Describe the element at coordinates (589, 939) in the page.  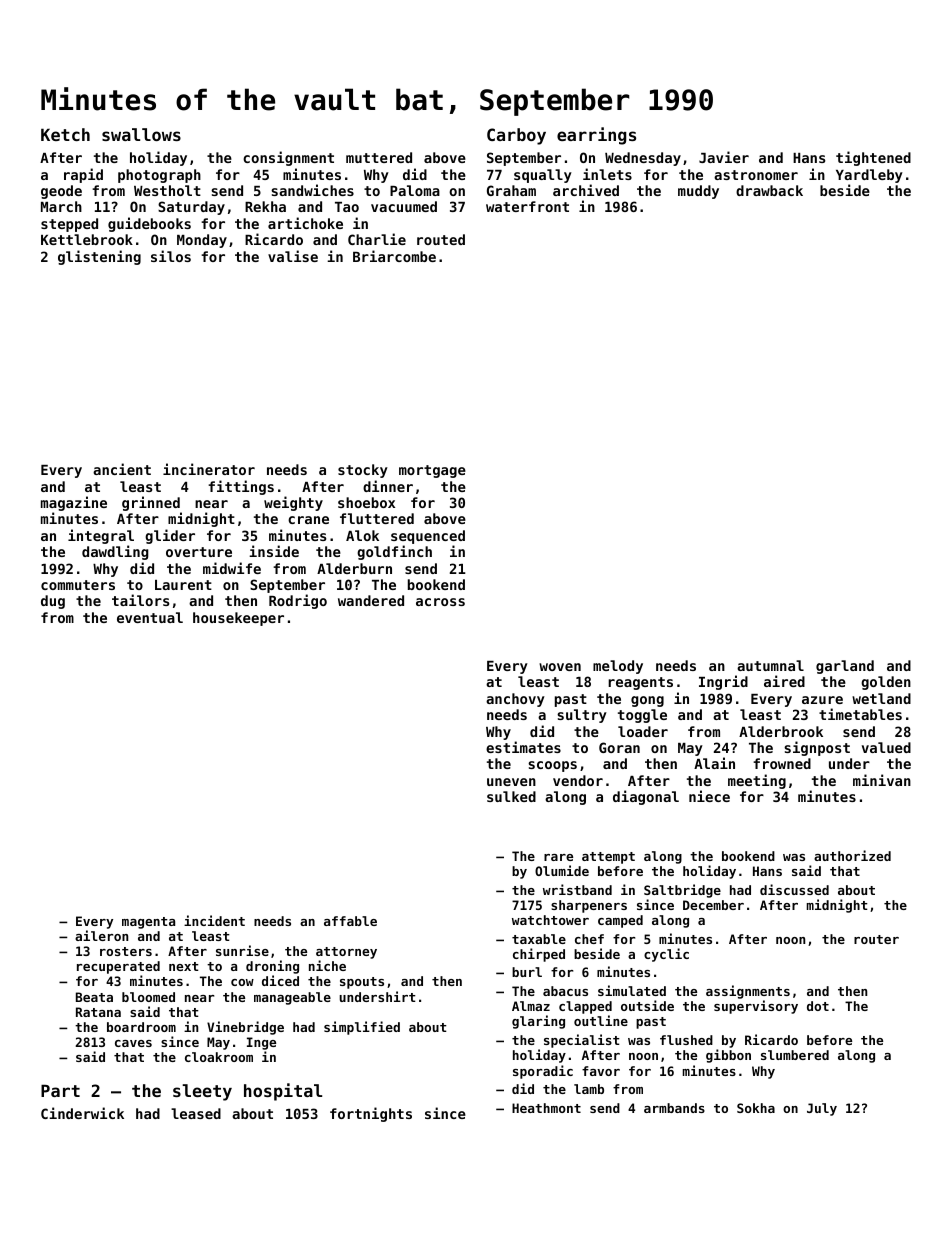
I see `chef` at that location.
